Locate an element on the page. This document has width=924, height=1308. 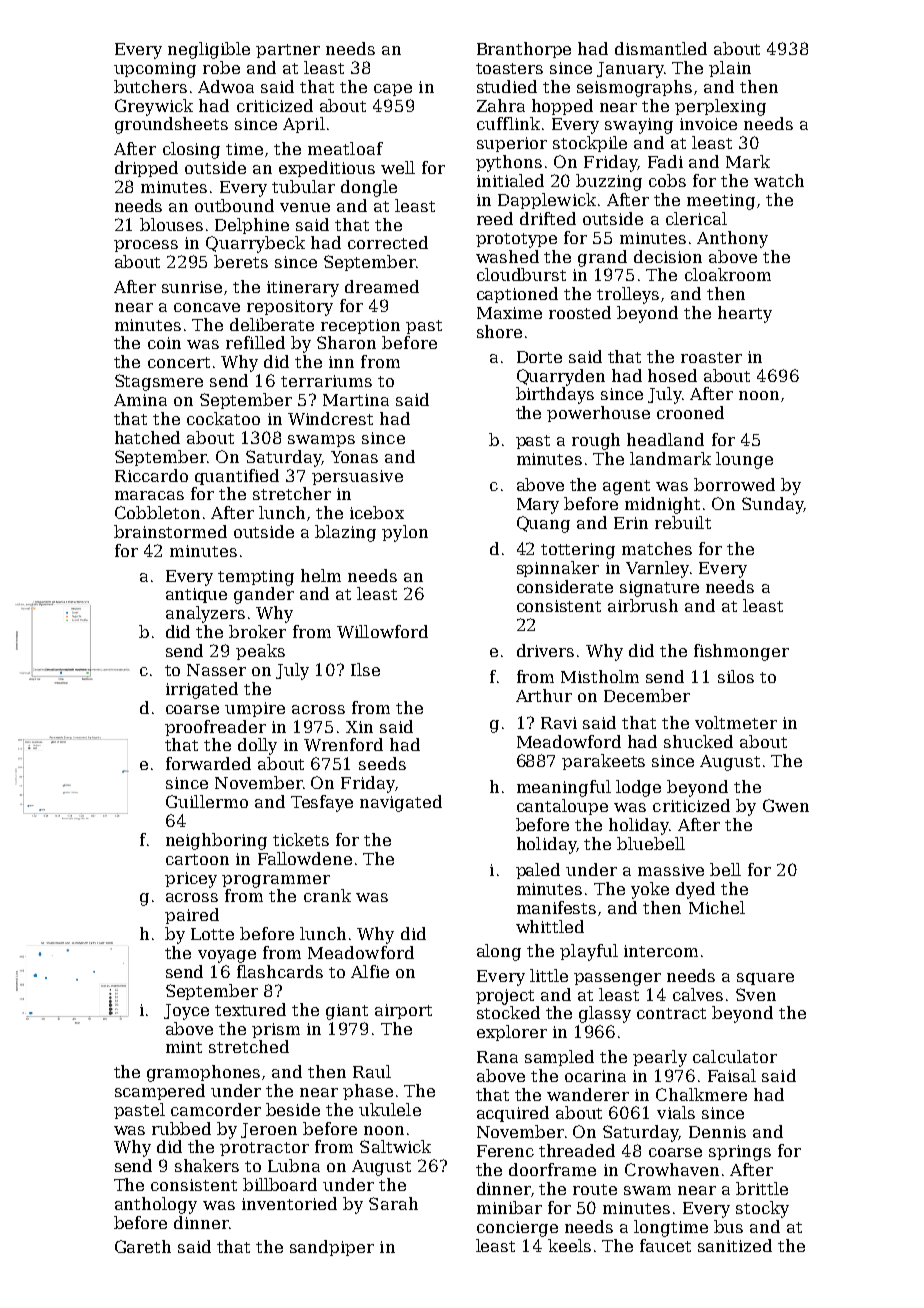
Willowford is located at coordinates (382, 631).
